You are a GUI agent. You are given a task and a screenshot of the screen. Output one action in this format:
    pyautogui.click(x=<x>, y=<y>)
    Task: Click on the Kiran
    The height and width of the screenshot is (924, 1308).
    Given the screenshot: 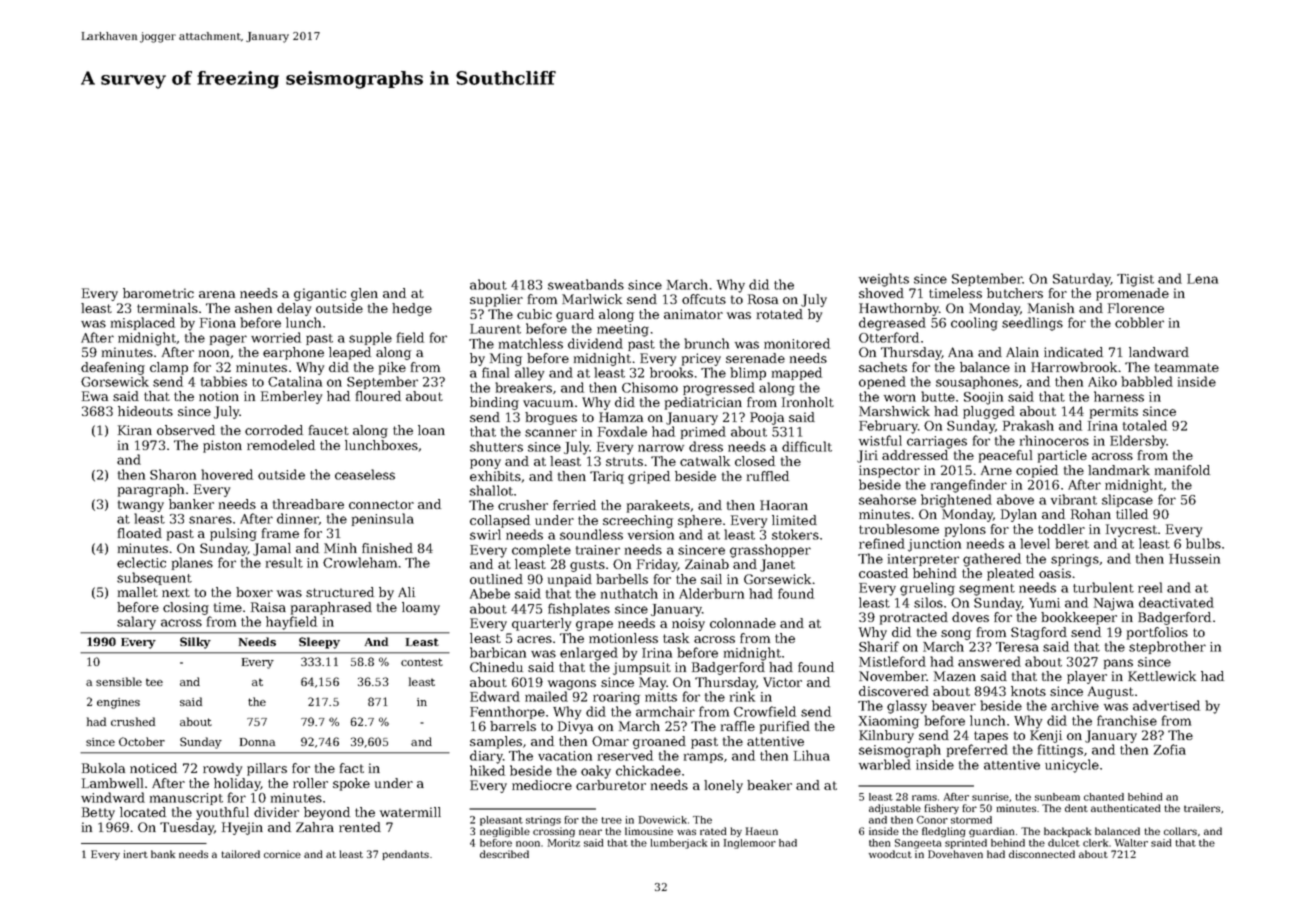 What is the action you would take?
    pyautogui.click(x=135, y=430)
